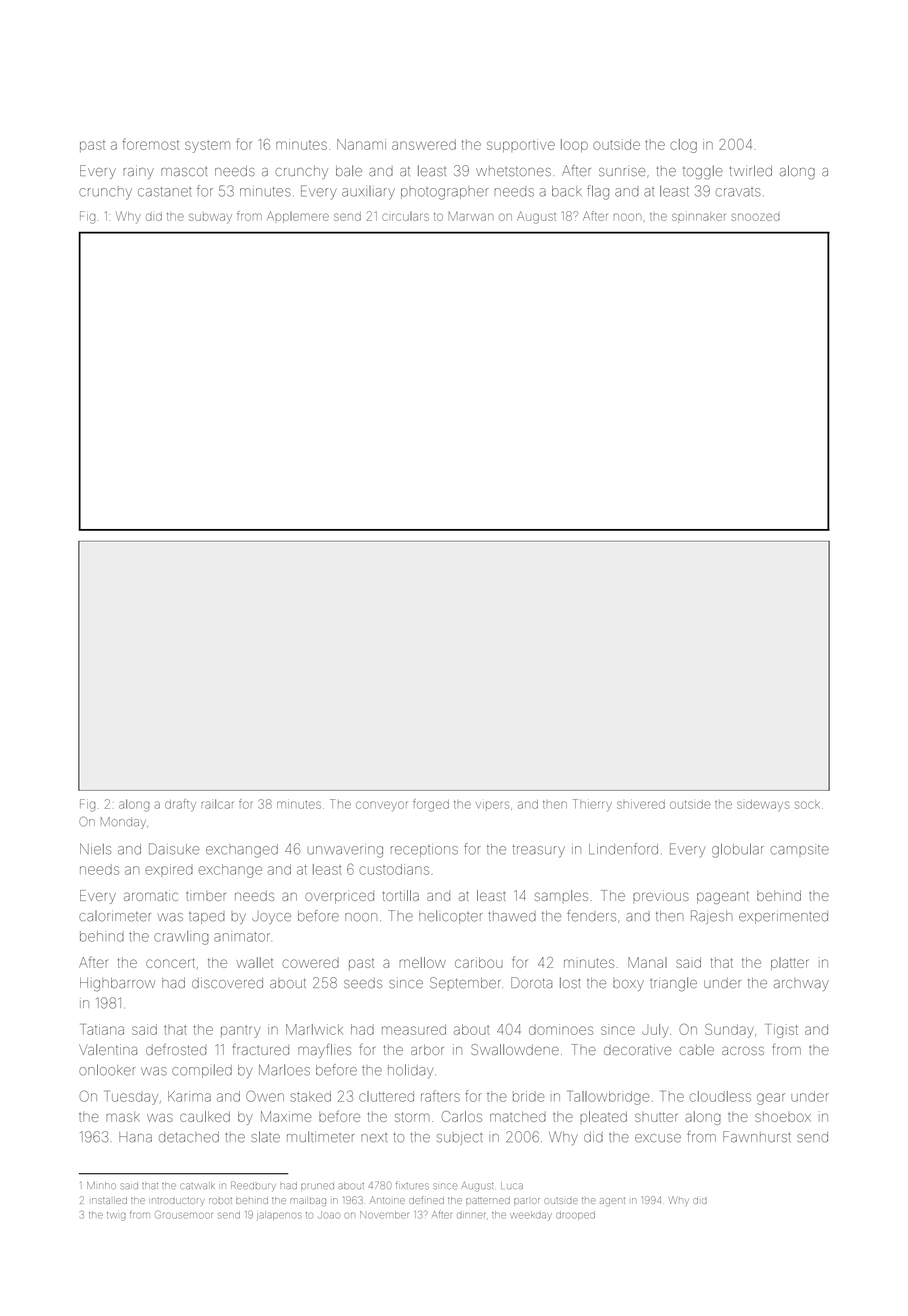  Describe the element at coordinates (698, 216) in the screenshot. I see `spinnaker` at that location.
